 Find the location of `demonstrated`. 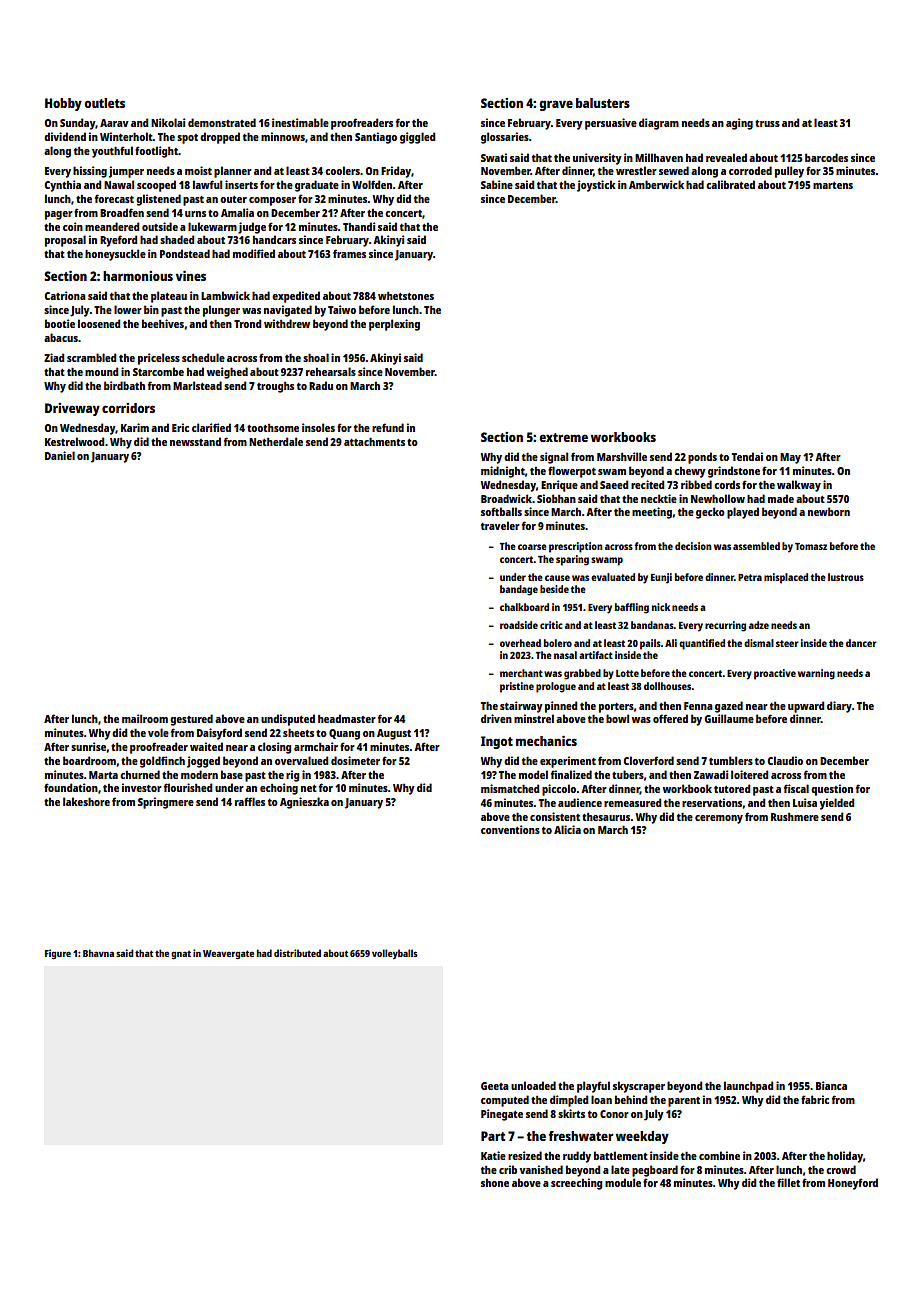

demonstrated is located at coordinates (222, 122).
